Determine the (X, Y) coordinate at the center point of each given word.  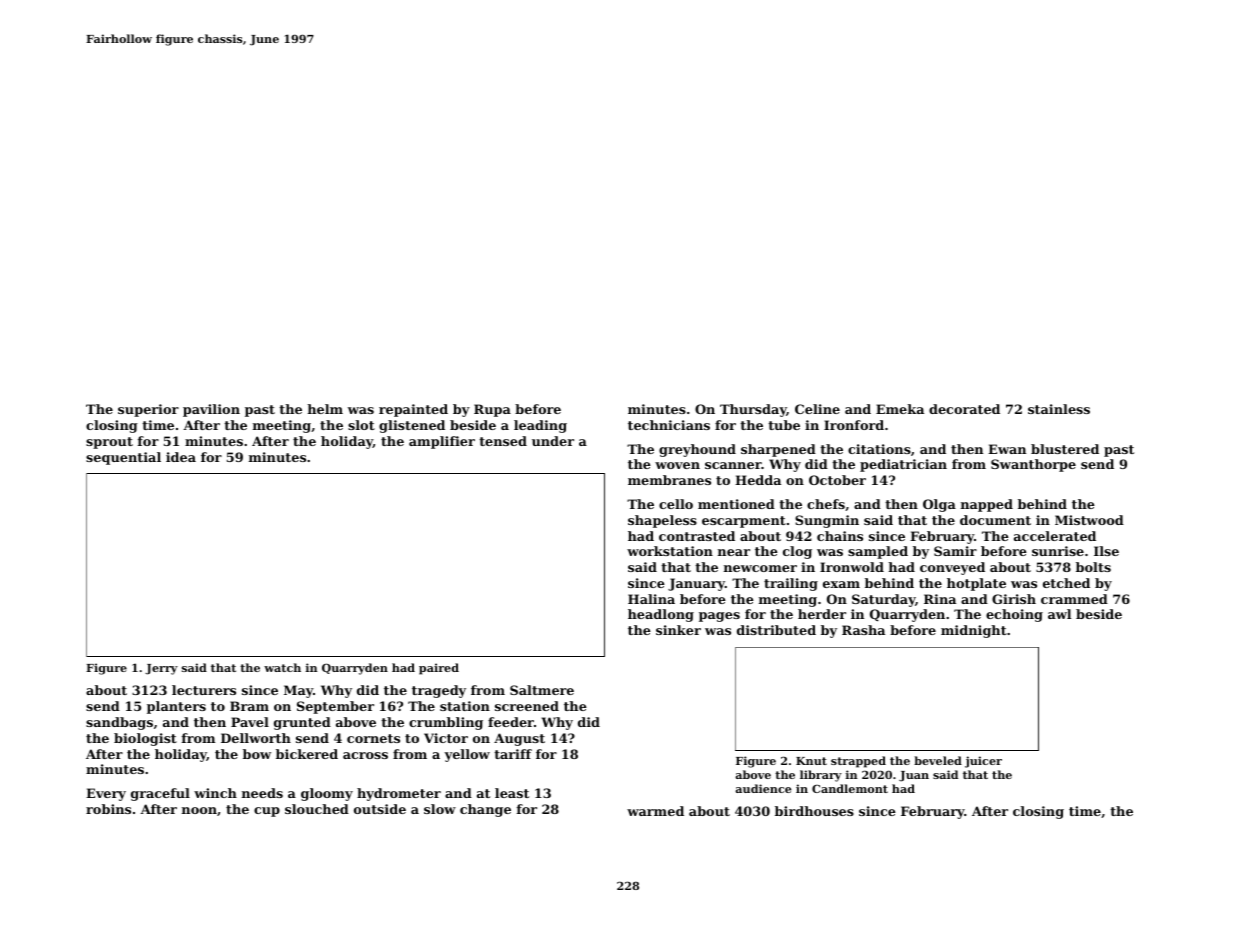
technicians (669, 425)
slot (361, 425)
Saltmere (542, 690)
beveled (938, 760)
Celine (817, 409)
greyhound (697, 450)
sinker (678, 630)
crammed (1074, 599)
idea (181, 457)
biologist (145, 739)
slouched (317, 809)
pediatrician (903, 465)
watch (282, 667)
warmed (655, 811)
